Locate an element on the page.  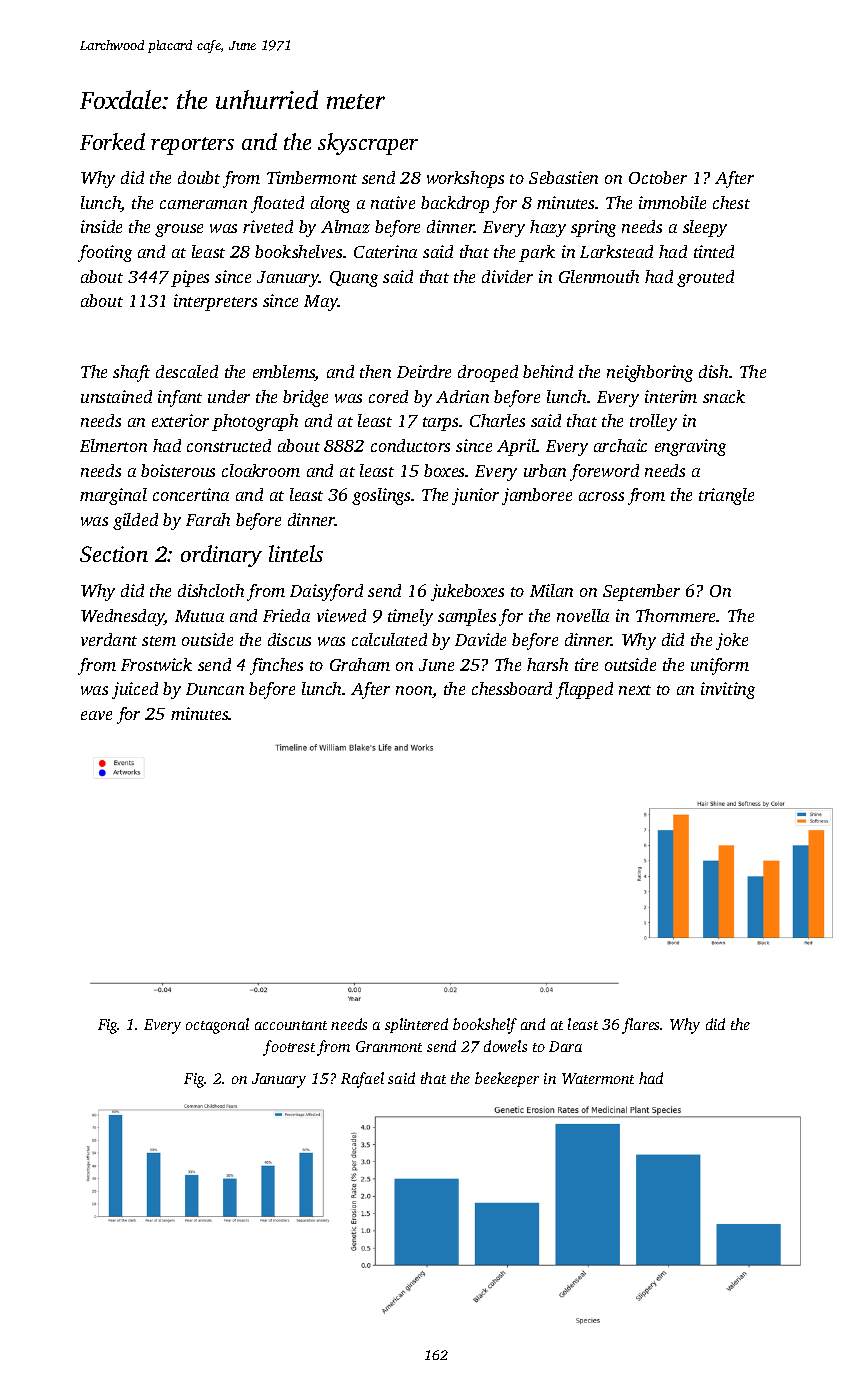
next is located at coordinates (635, 690).
